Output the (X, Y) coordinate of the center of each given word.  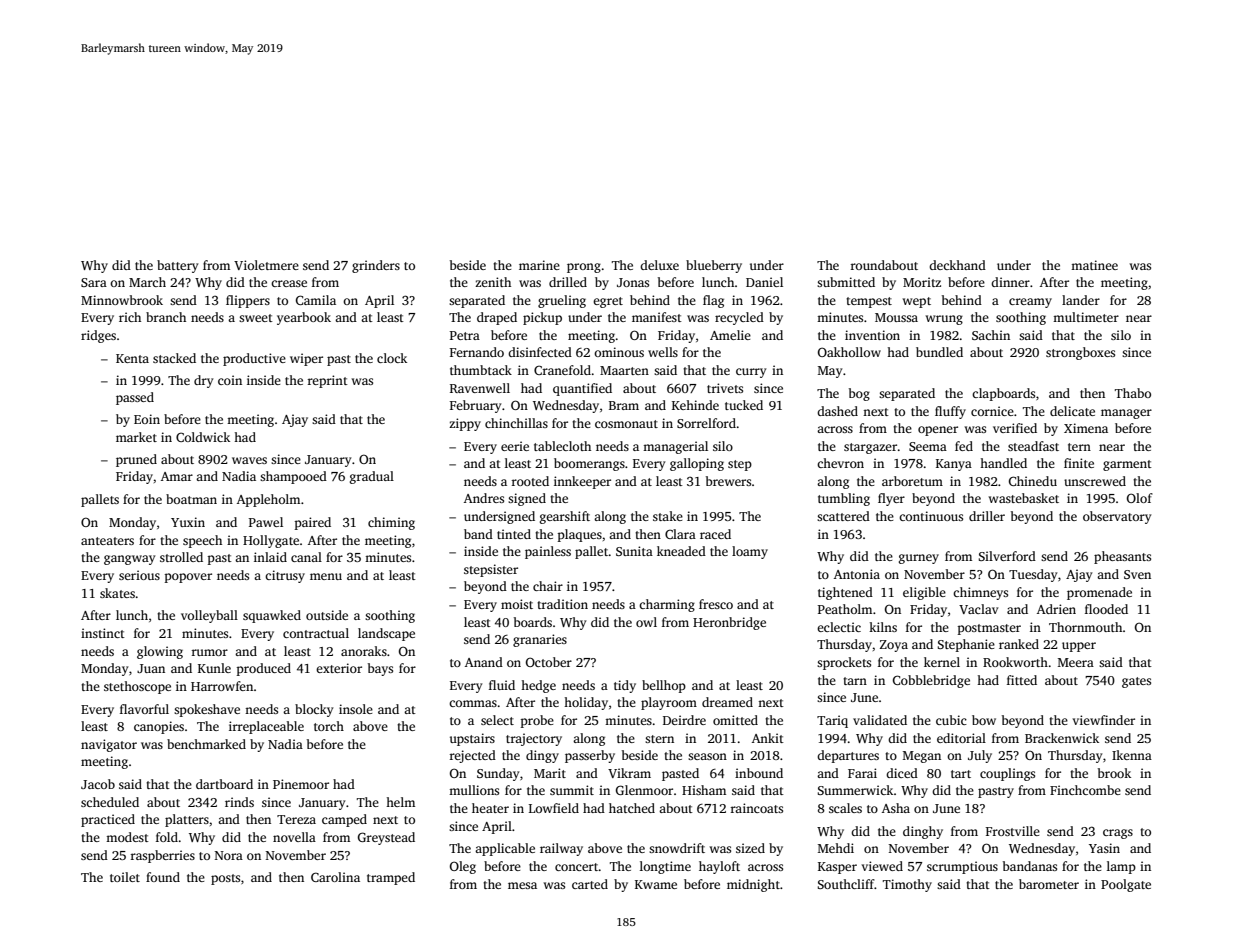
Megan (922, 757)
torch (329, 726)
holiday (586, 703)
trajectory (534, 739)
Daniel (764, 282)
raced (715, 534)
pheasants (1122, 557)
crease (289, 283)
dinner (1010, 282)
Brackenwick (1062, 738)
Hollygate (271, 541)
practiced (108, 820)
